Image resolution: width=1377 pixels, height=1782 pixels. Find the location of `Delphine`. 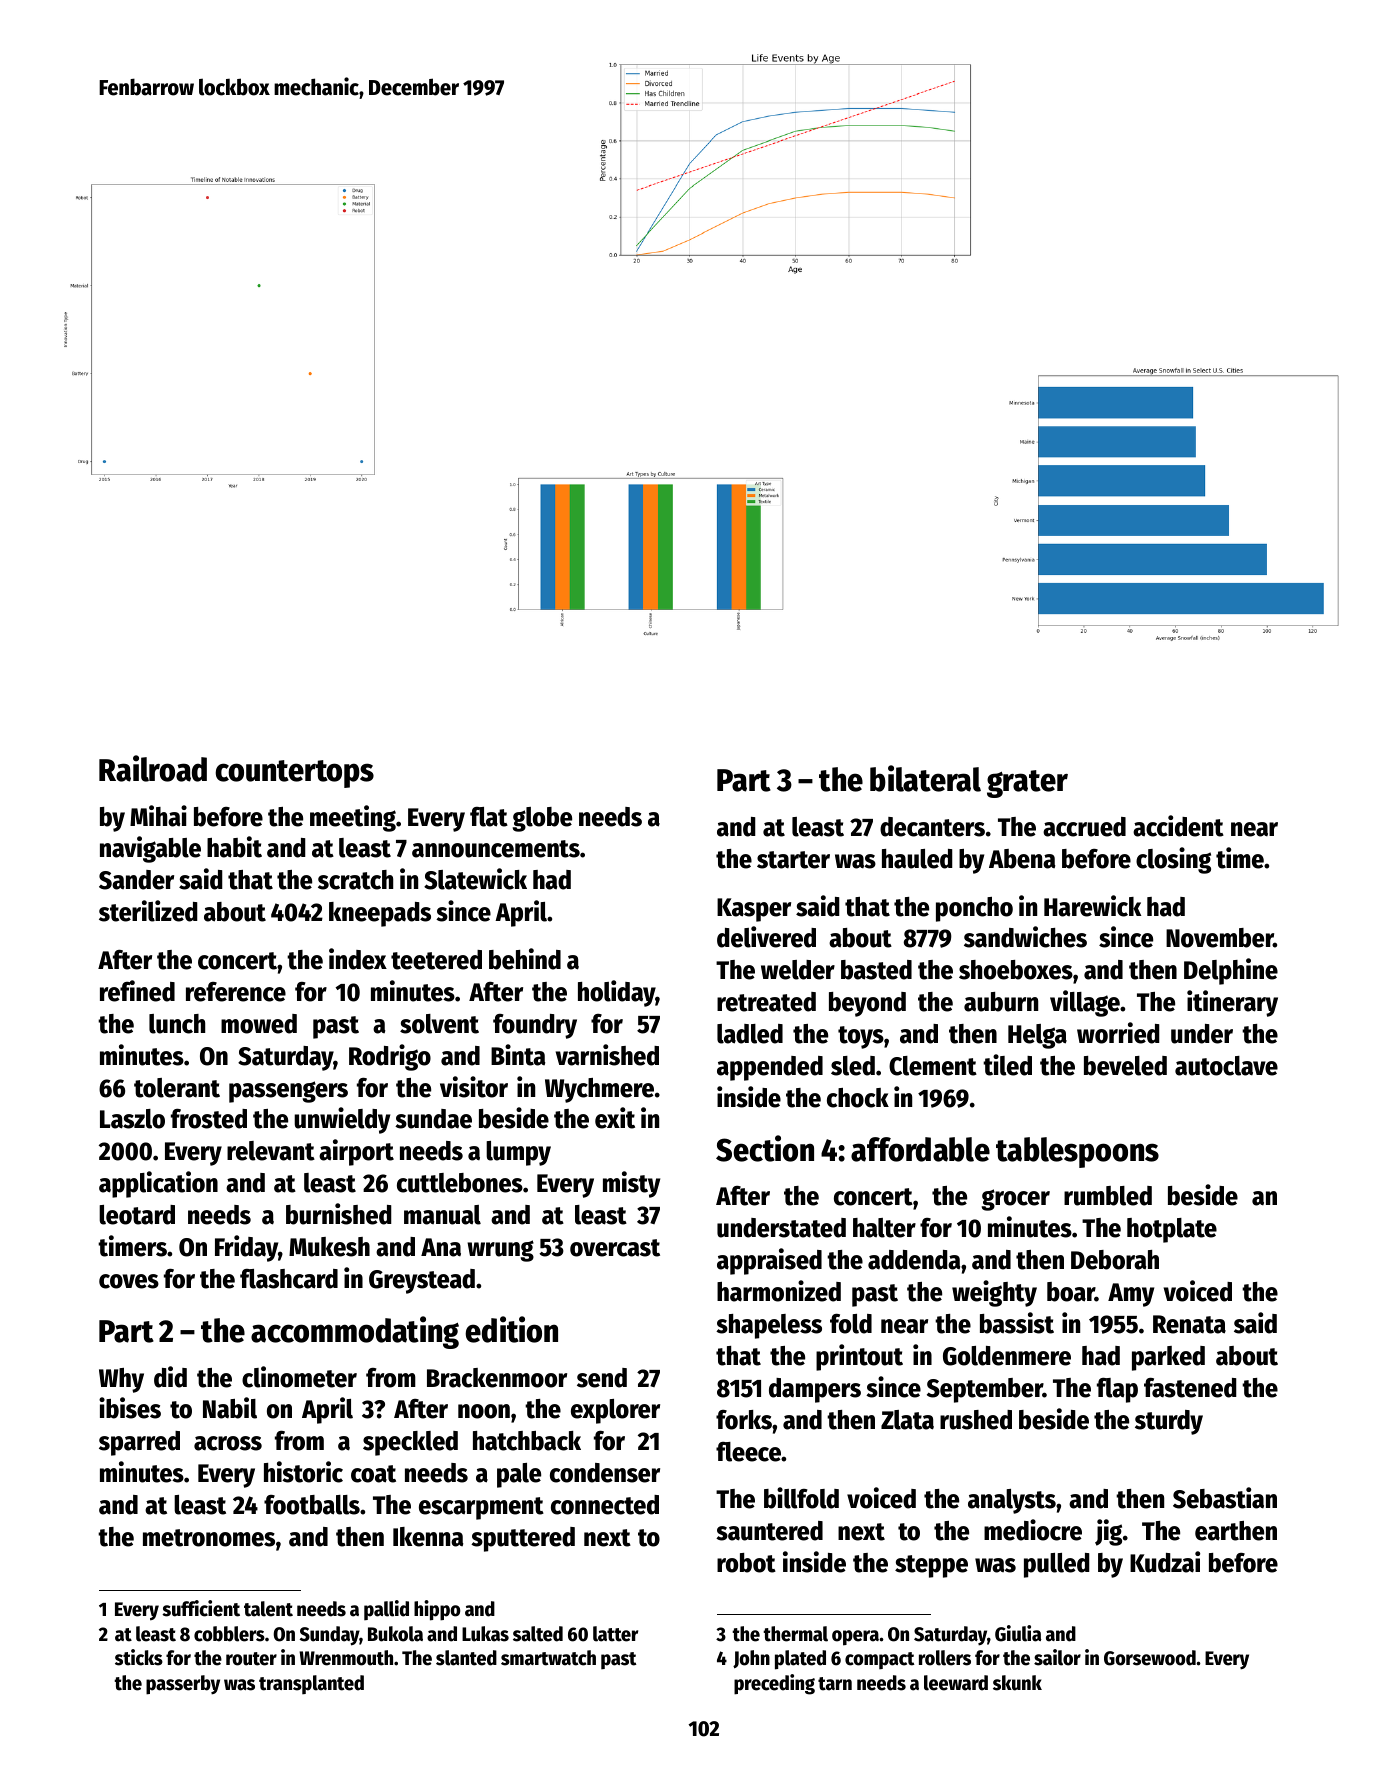

Delphine is located at coordinates (1231, 971).
